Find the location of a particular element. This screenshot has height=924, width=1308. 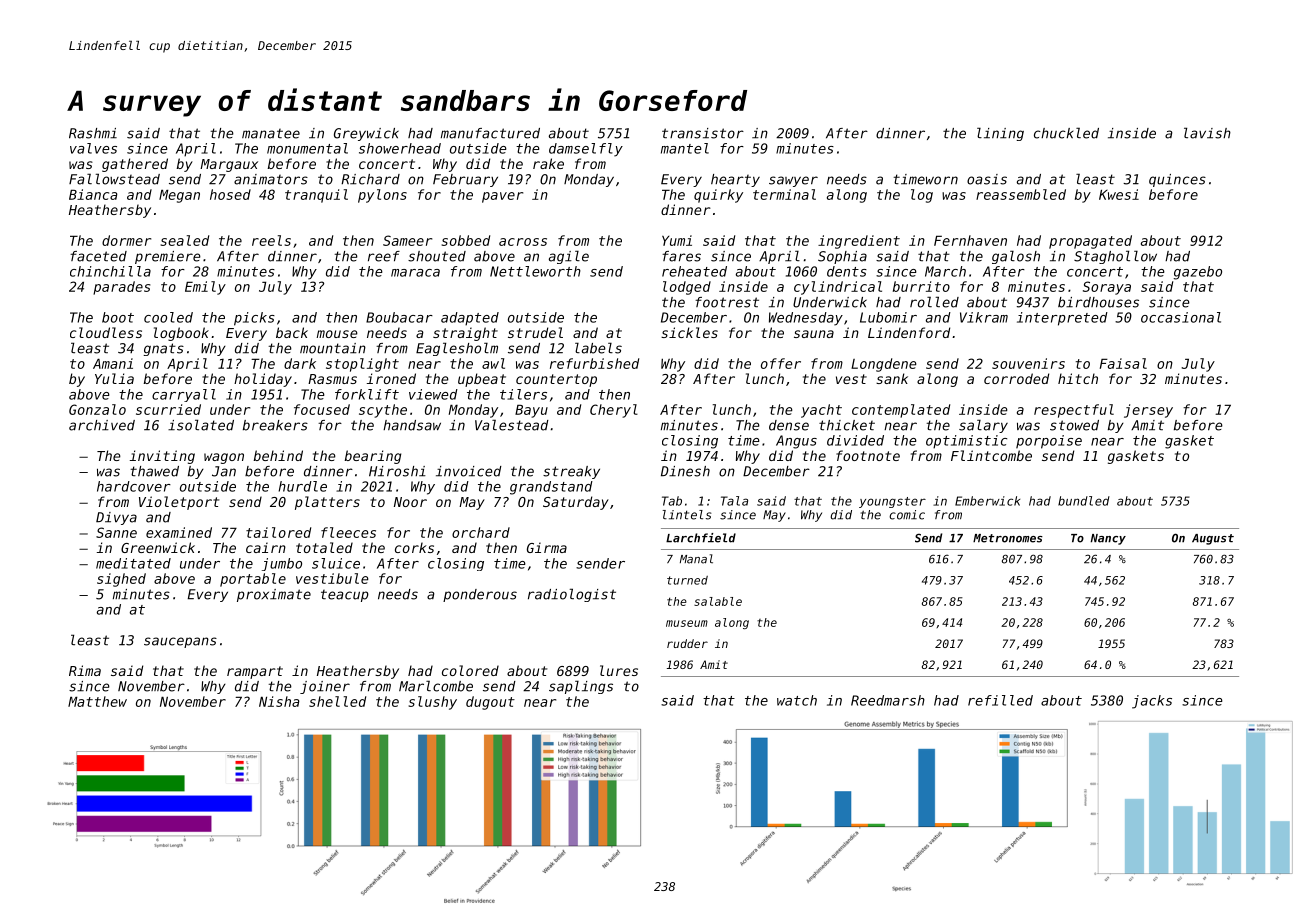

chuckled is located at coordinates (1066, 133).
